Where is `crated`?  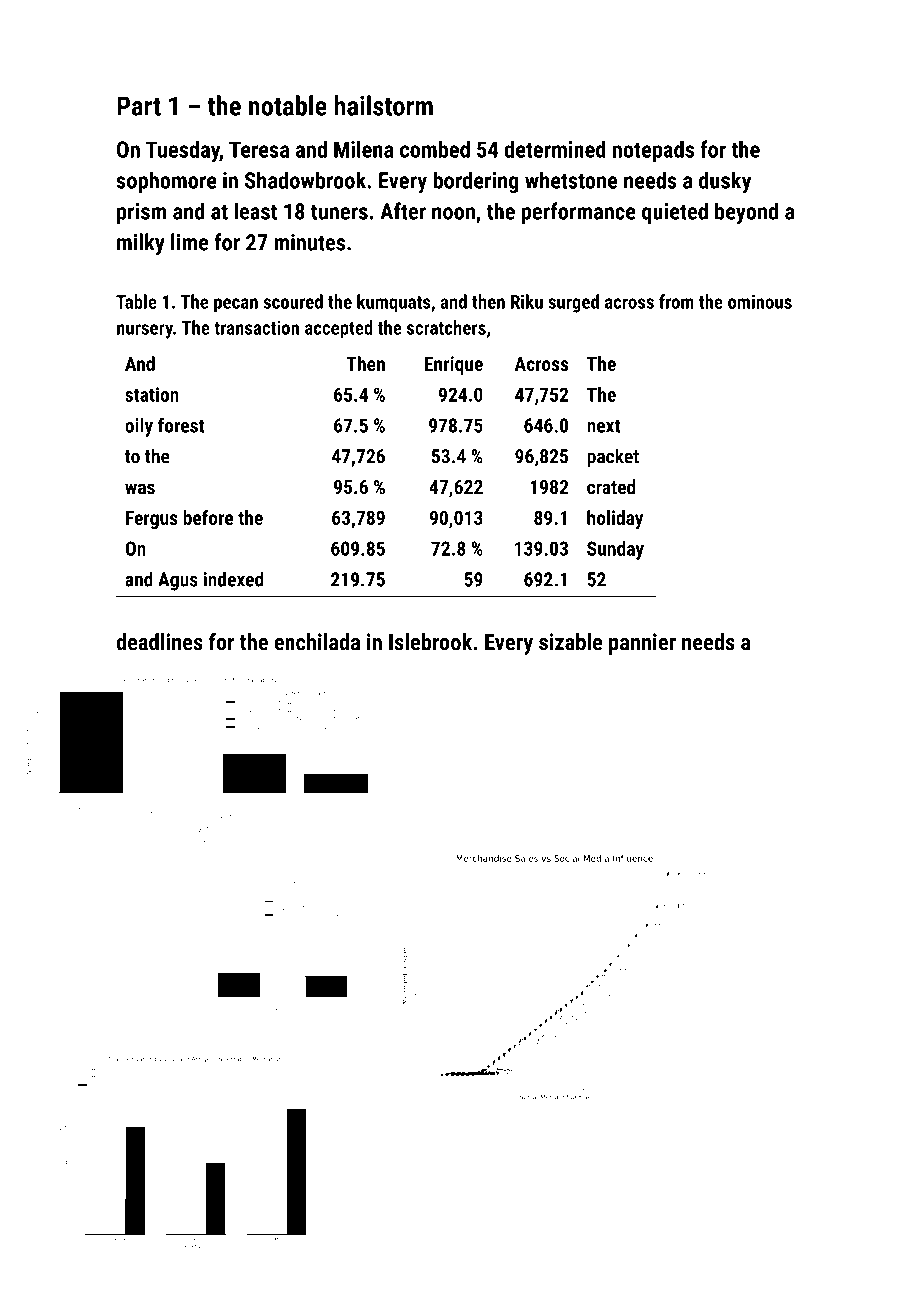
crated is located at coordinates (611, 486).
